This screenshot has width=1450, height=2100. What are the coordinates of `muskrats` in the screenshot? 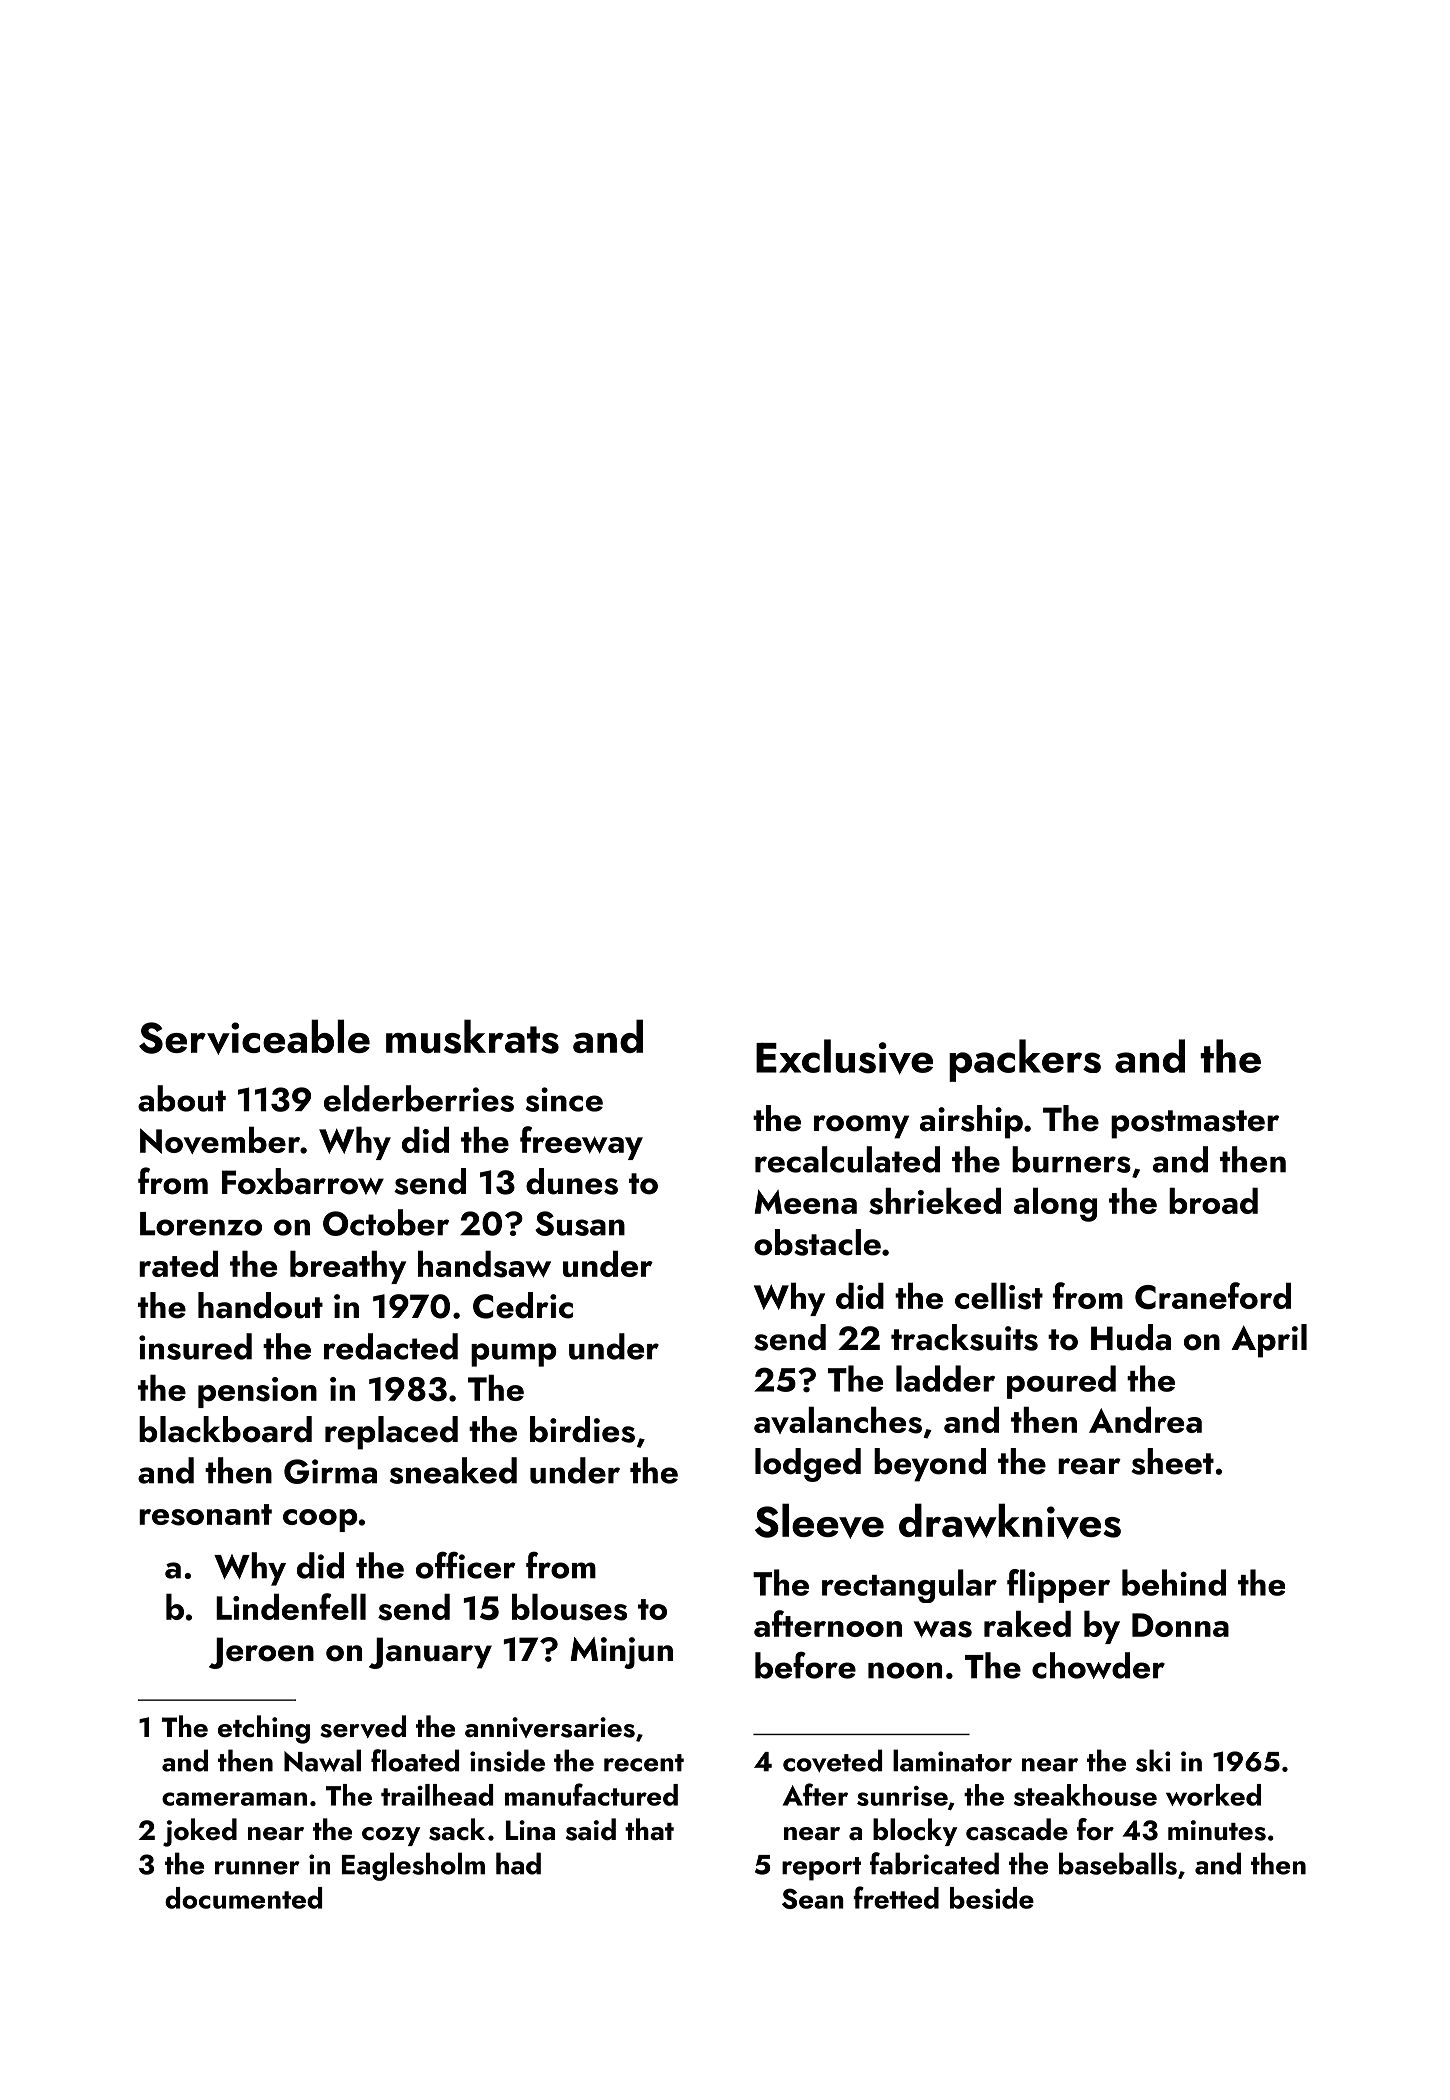 It's located at (472, 1036).
